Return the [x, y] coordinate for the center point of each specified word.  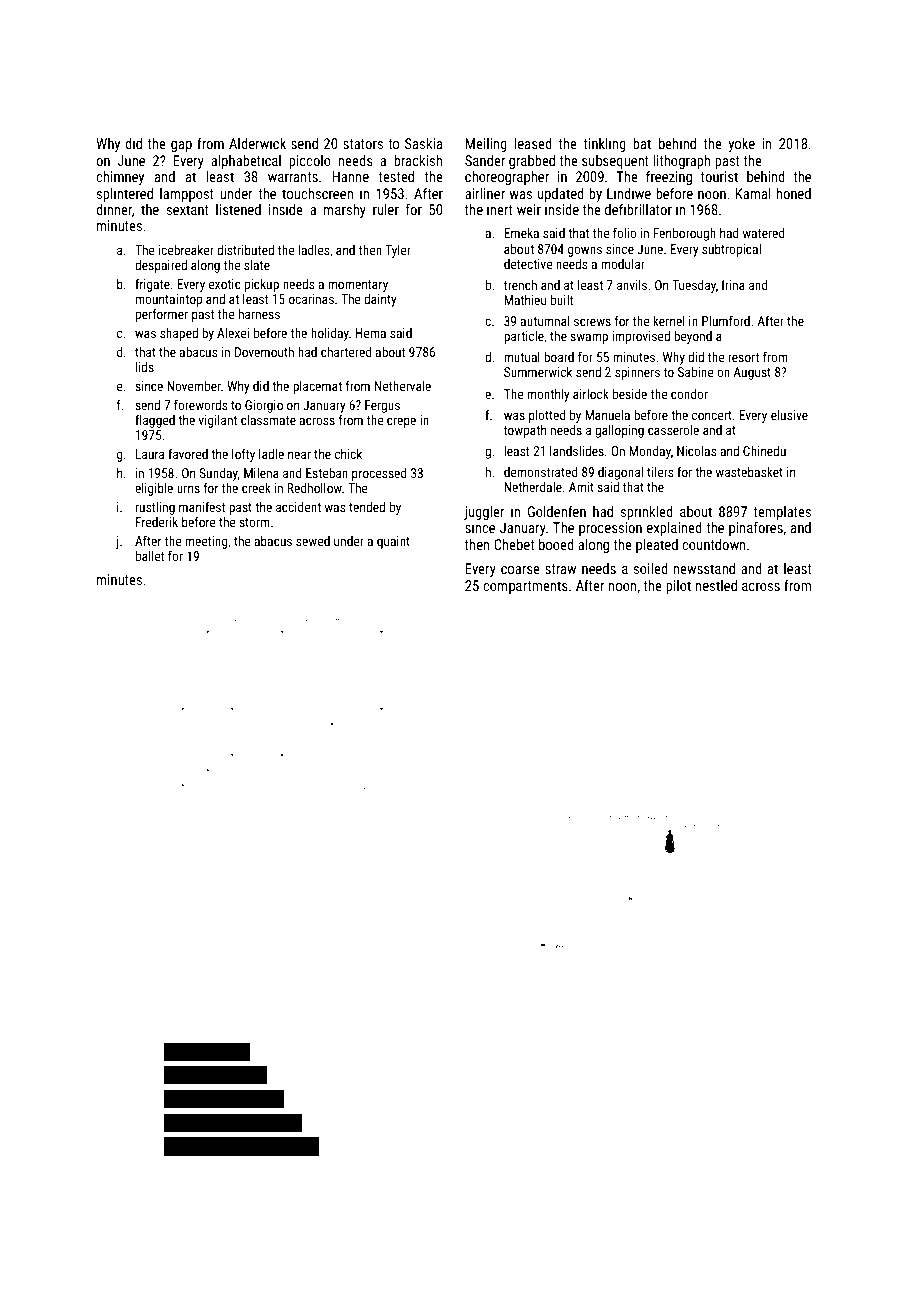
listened [238, 209]
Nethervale [403, 386]
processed [379, 474]
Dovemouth [264, 352]
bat [642, 143]
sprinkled [647, 513]
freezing [669, 178]
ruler [386, 209]
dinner [114, 209]
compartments [525, 587]
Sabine [695, 372]
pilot [678, 587]
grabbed [532, 162]
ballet [150, 556]
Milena [261, 473]
